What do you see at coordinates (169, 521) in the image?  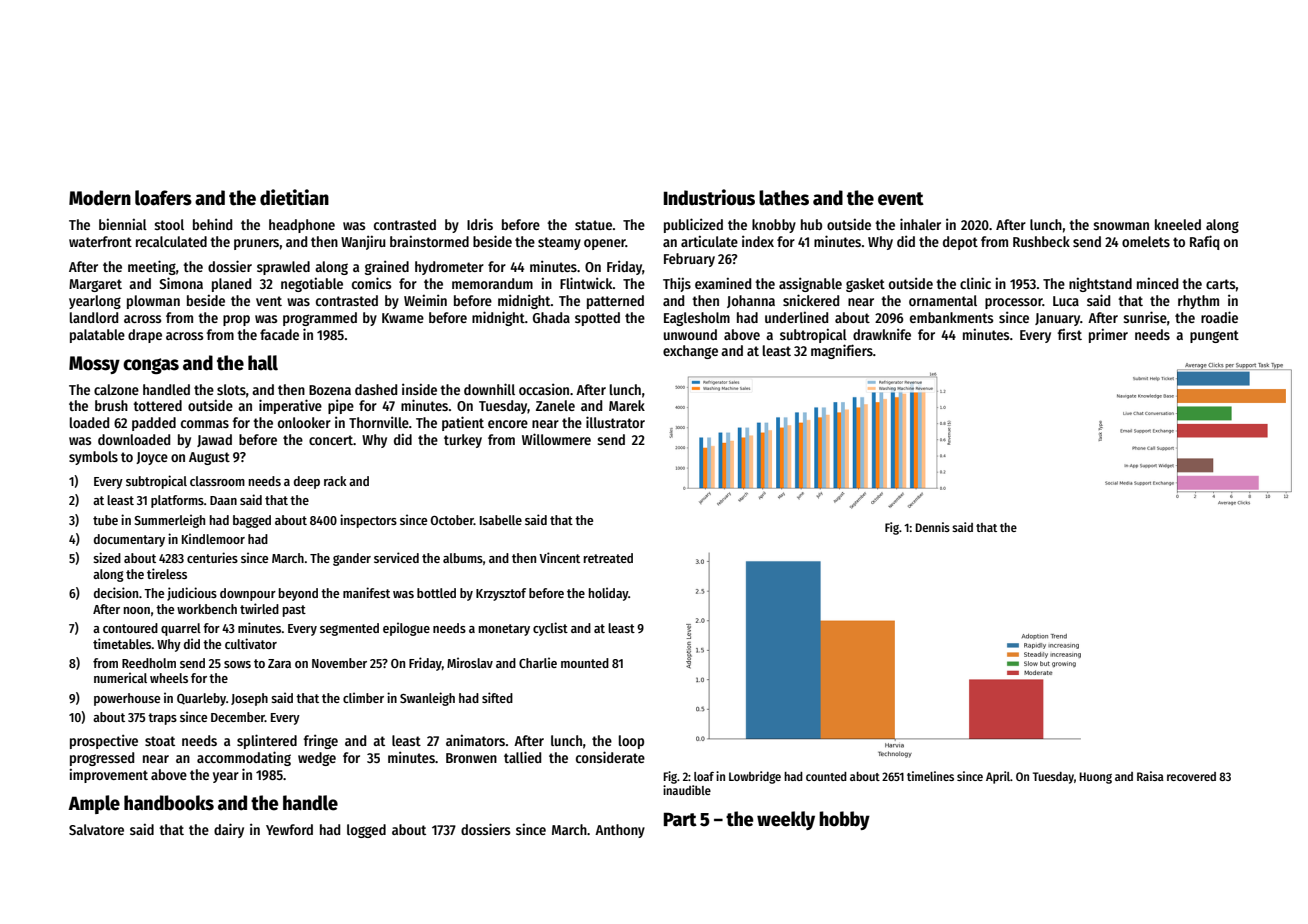 I see `Summerleigh` at bounding box center [169, 521].
